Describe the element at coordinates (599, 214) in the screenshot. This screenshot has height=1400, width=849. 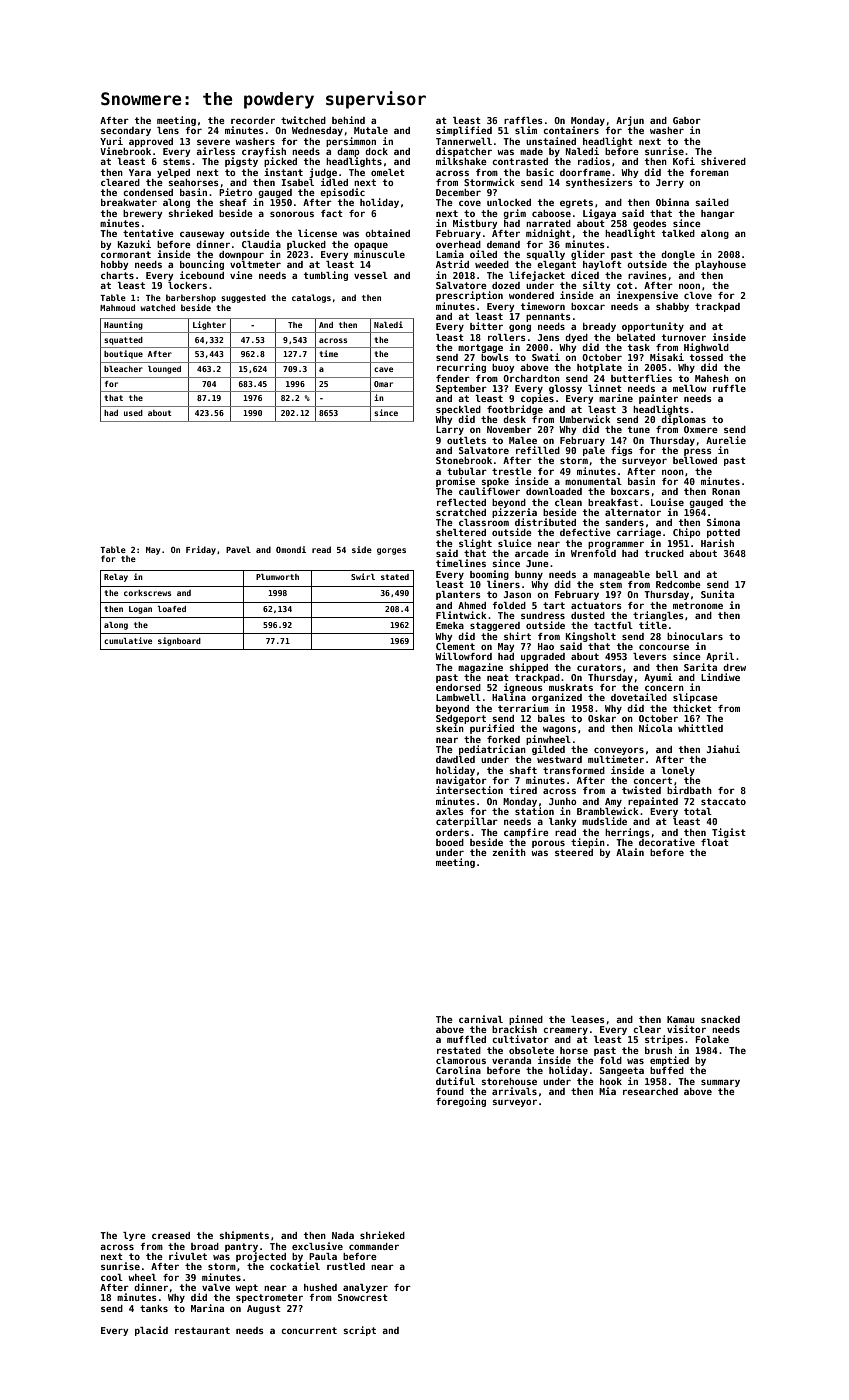
I see `Ligaya` at that location.
